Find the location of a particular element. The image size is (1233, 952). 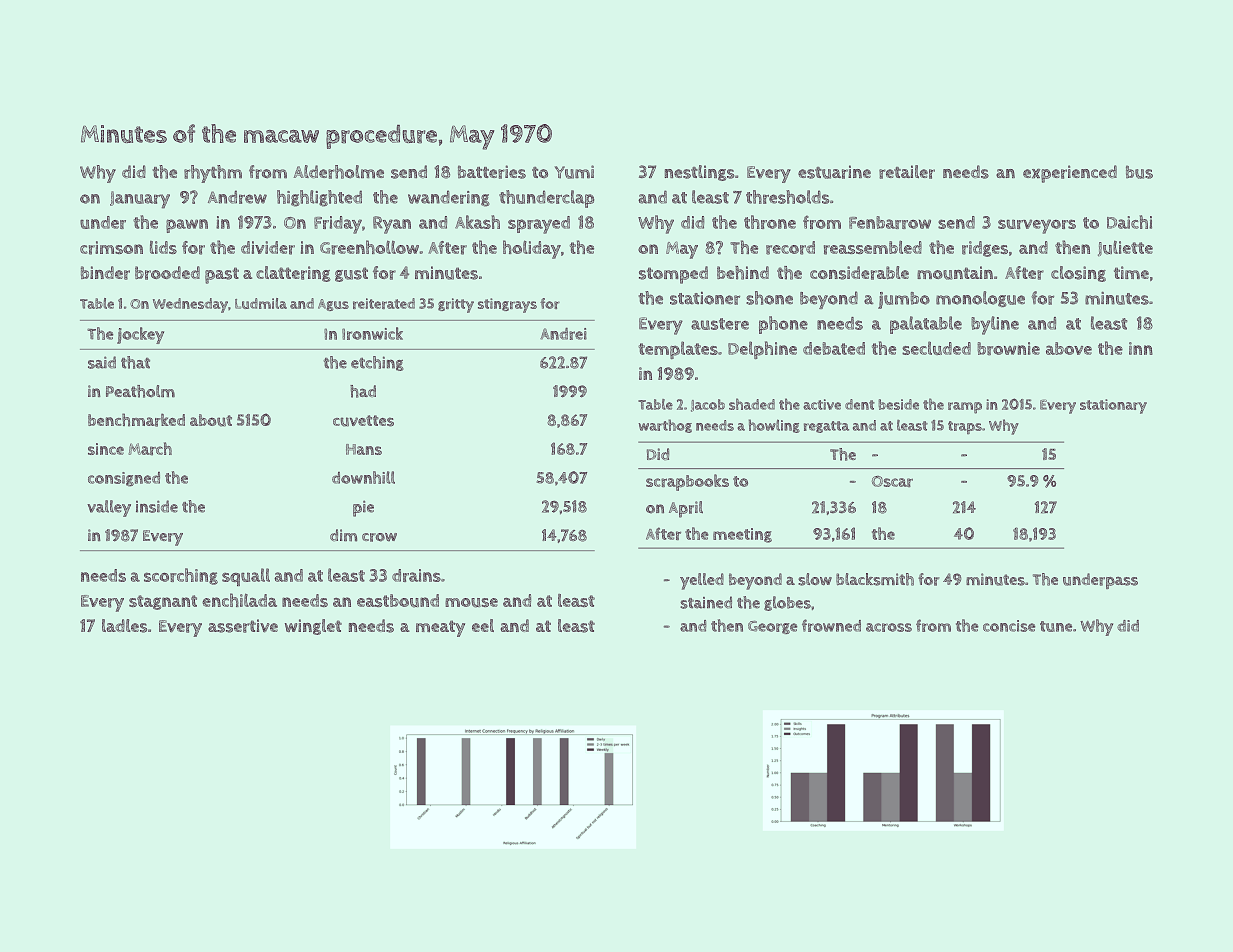

behind is located at coordinates (743, 273).
